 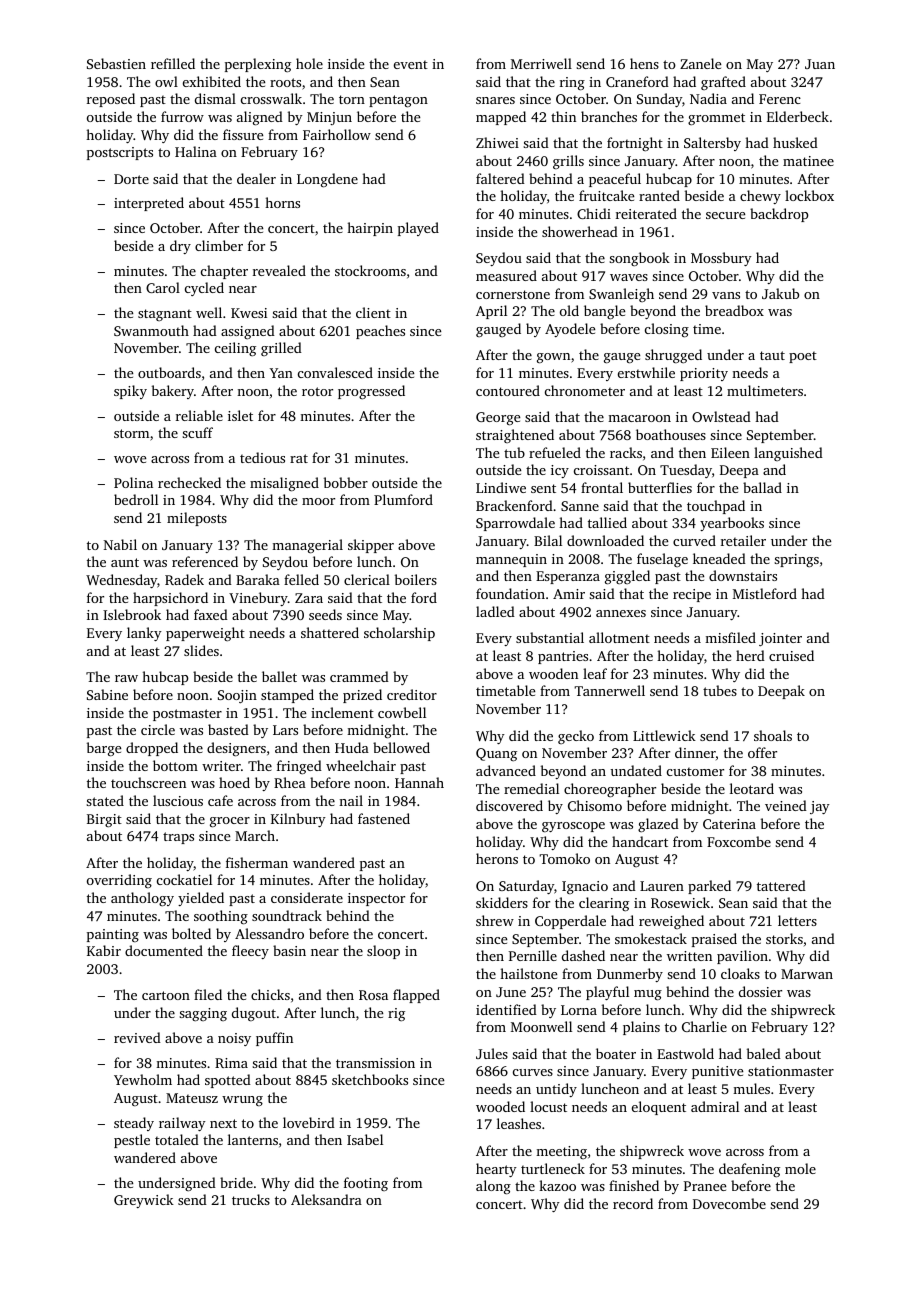 What do you see at coordinates (604, 312) in the screenshot?
I see `bangle` at bounding box center [604, 312].
